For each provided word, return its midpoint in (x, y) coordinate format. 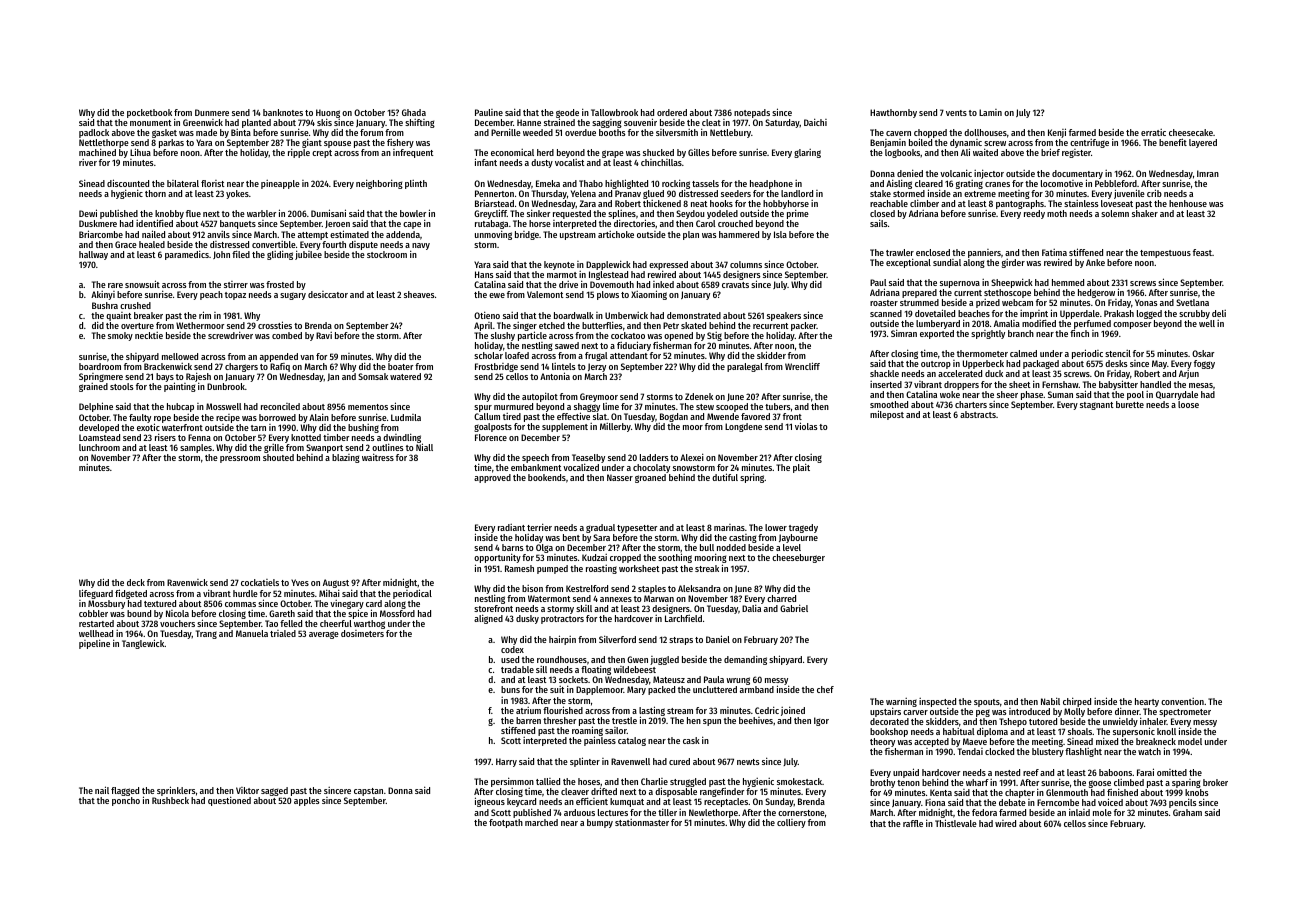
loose (1188, 404)
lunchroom (99, 447)
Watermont (549, 598)
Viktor (247, 790)
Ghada (414, 112)
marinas (729, 527)
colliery (791, 823)
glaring (807, 153)
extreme (980, 194)
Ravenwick (187, 582)
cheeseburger (798, 558)
